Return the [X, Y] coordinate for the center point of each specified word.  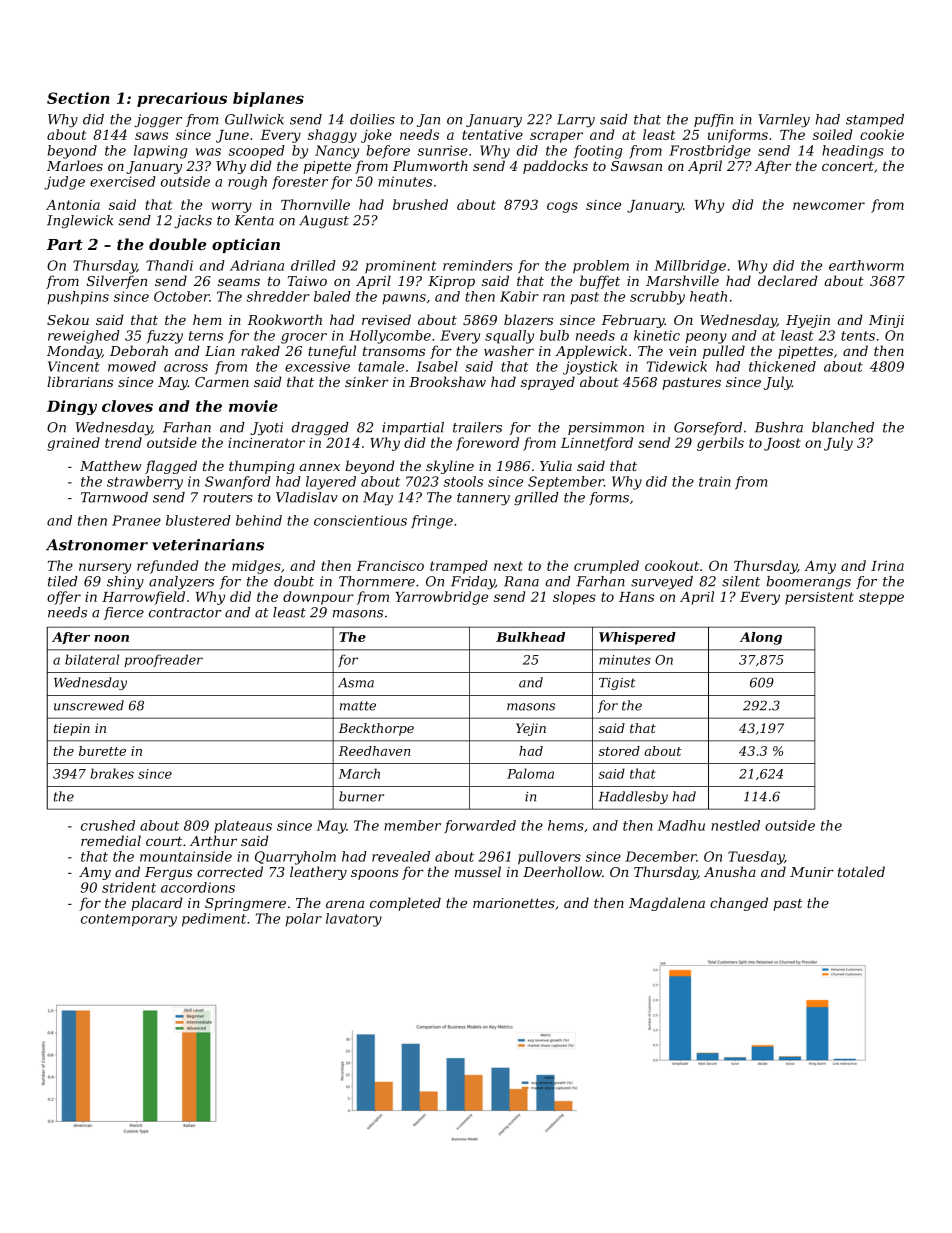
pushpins [78, 298]
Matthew [111, 465]
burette [102, 751]
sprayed [548, 383]
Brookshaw [447, 381]
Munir [812, 872]
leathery [318, 873]
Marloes [75, 165]
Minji [886, 321]
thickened [782, 366]
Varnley [784, 121]
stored [619, 751]
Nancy [337, 152]
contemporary [129, 920]
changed [739, 904]
